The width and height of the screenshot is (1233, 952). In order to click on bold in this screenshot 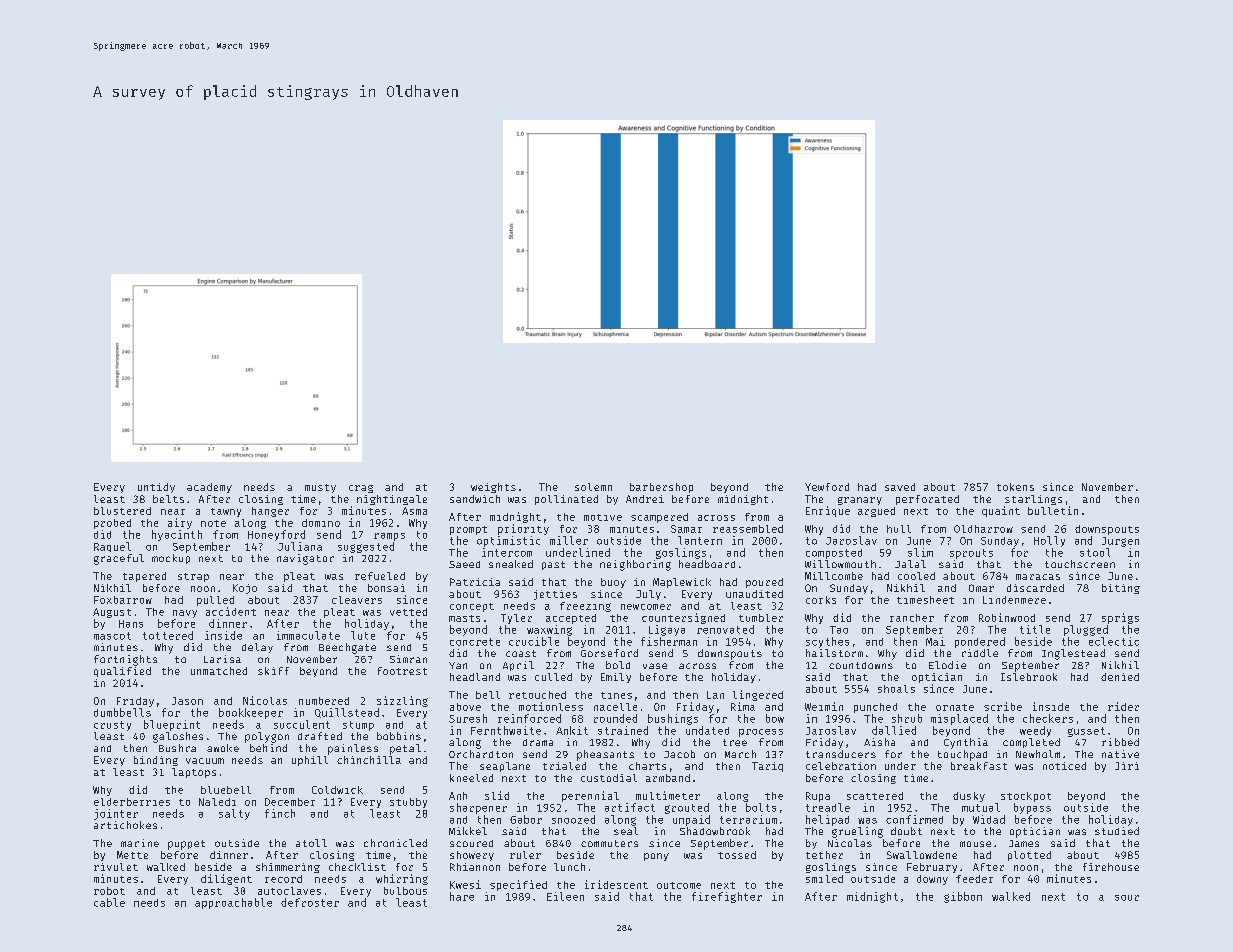, I will do `click(618, 665)`.
